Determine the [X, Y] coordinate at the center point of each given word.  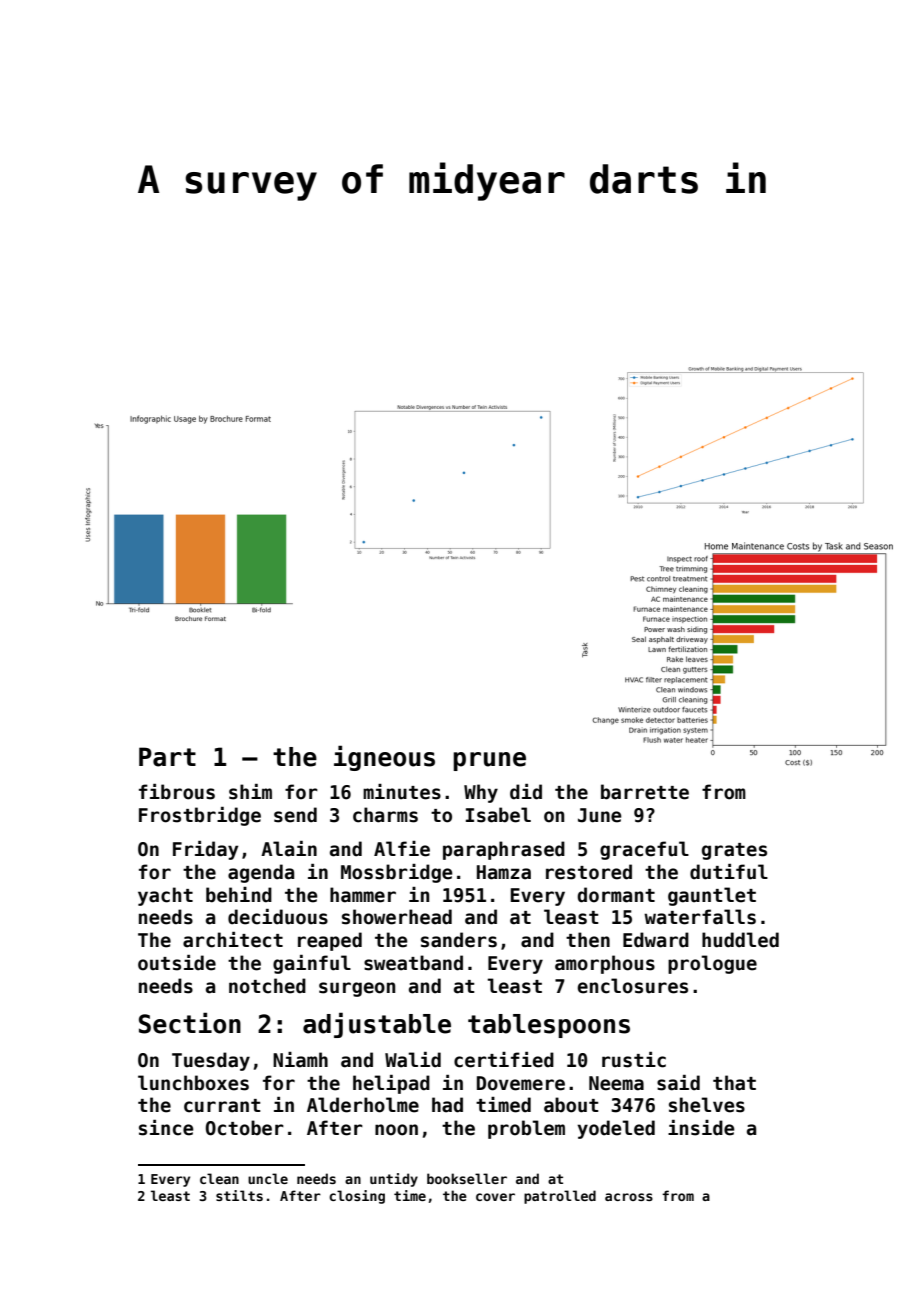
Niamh [300, 1060]
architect [233, 940]
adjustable [377, 1025]
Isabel [498, 815]
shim [250, 792]
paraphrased [504, 850]
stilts [239, 1195]
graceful [644, 850]
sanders [459, 940]
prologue [712, 964]
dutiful [729, 872]
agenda [261, 873]
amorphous [605, 964]
